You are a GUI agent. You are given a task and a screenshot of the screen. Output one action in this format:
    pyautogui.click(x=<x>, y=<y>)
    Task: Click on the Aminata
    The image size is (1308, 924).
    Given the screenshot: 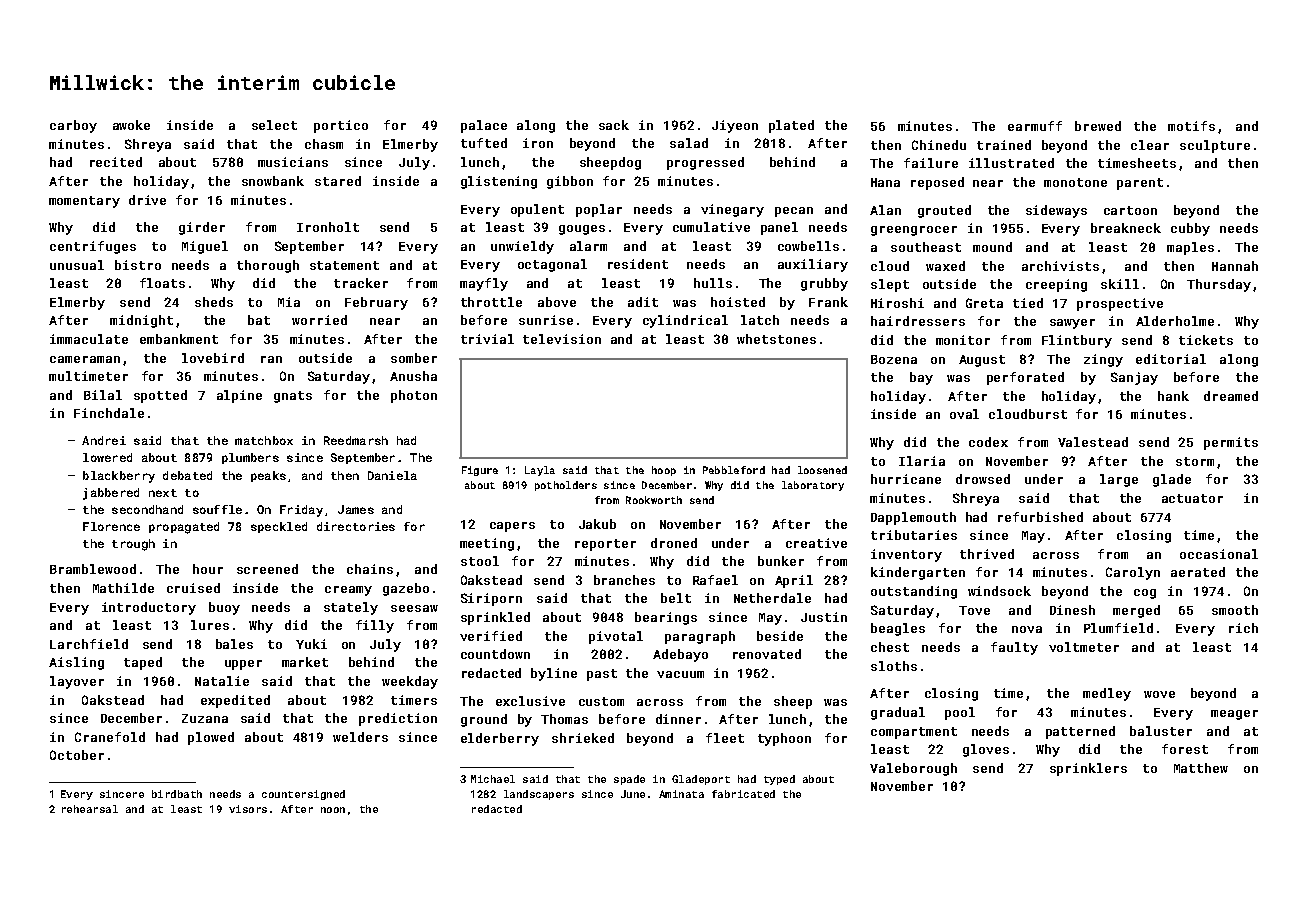 What is the action you would take?
    pyautogui.click(x=681, y=794)
